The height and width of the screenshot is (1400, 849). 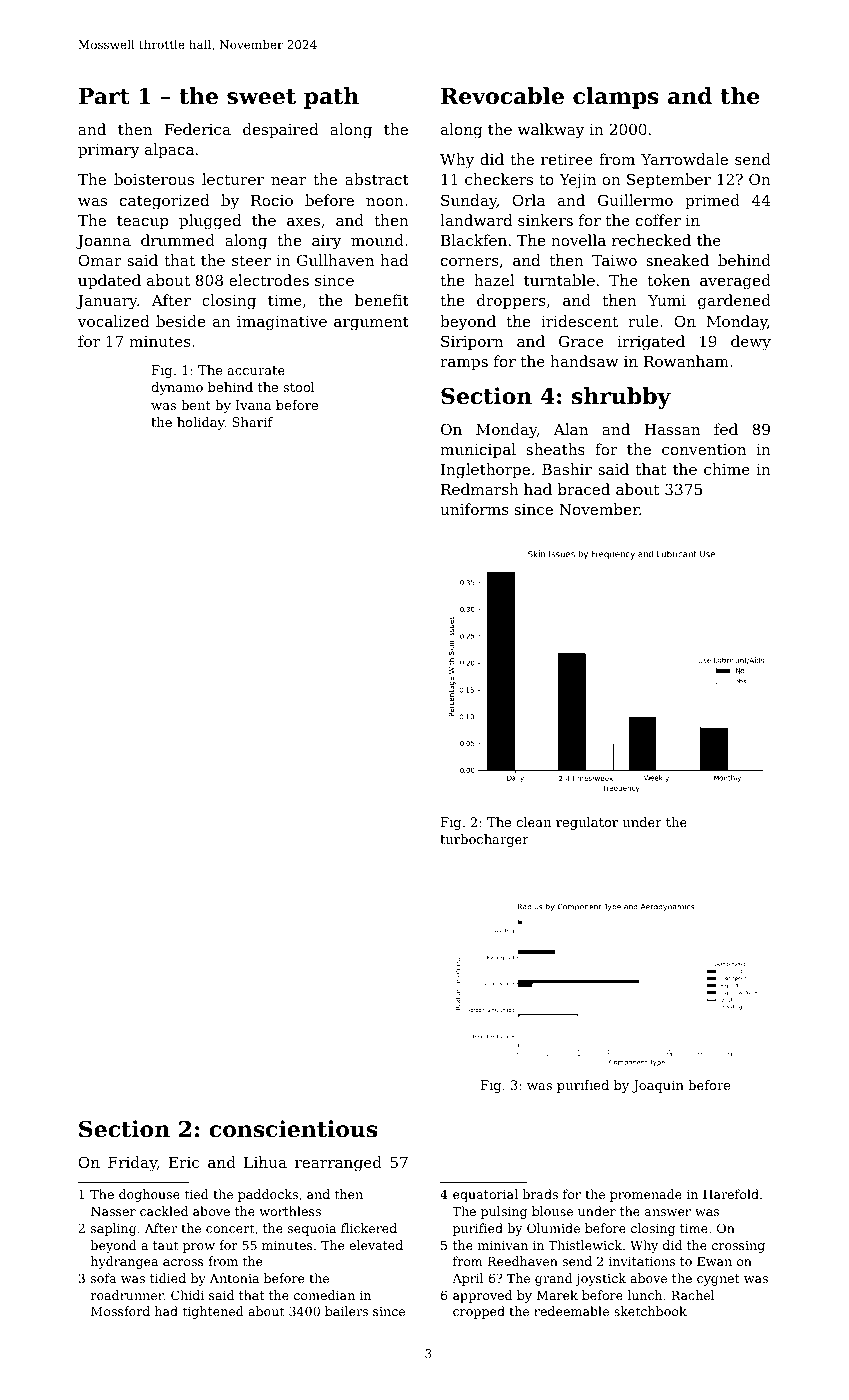 What do you see at coordinates (658, 1086) in the screenshot?
I see `Joaquin` at bounding box center [658, 1086].
